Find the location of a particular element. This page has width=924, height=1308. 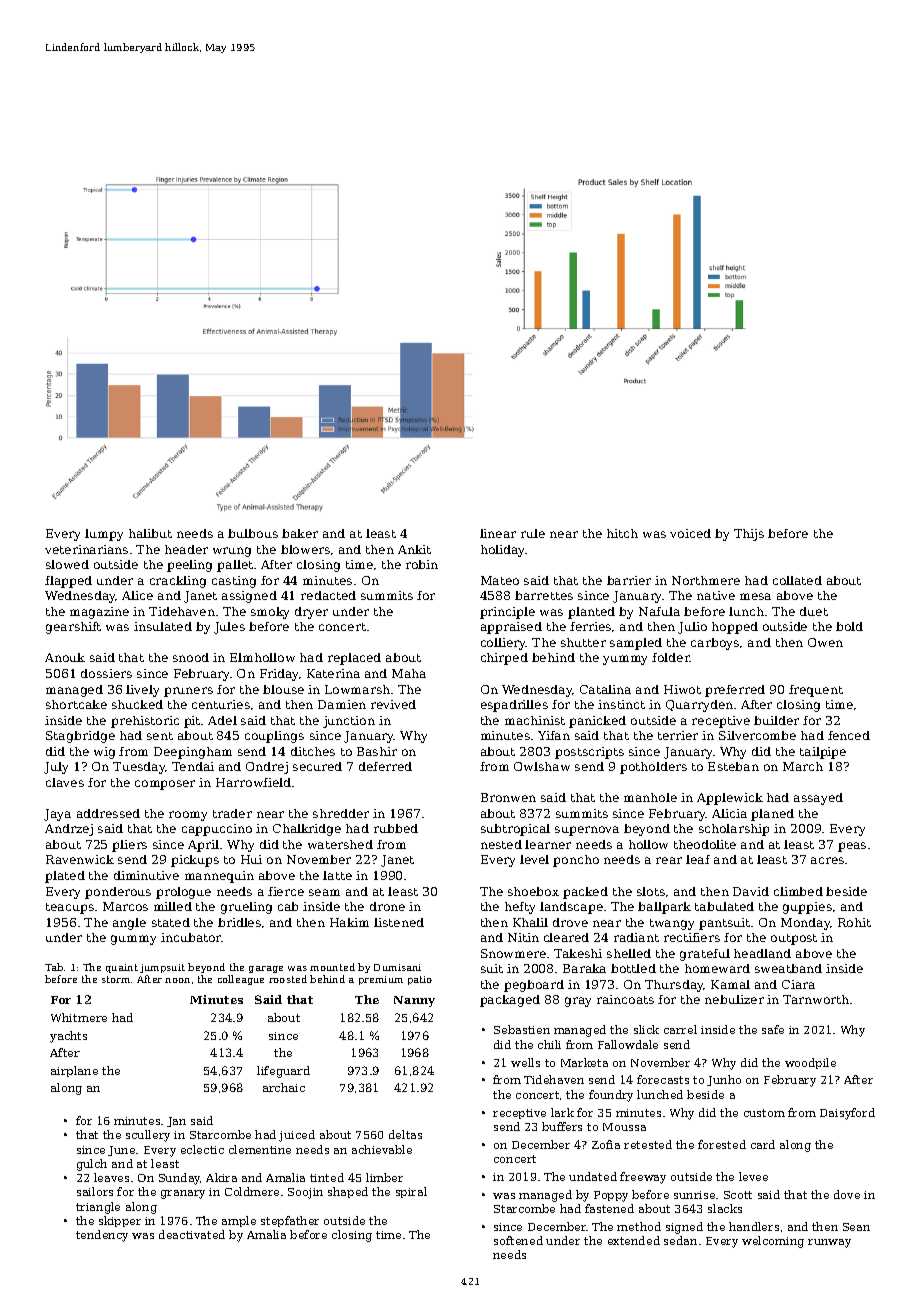

runway is located at coordinates (829, 1243).
